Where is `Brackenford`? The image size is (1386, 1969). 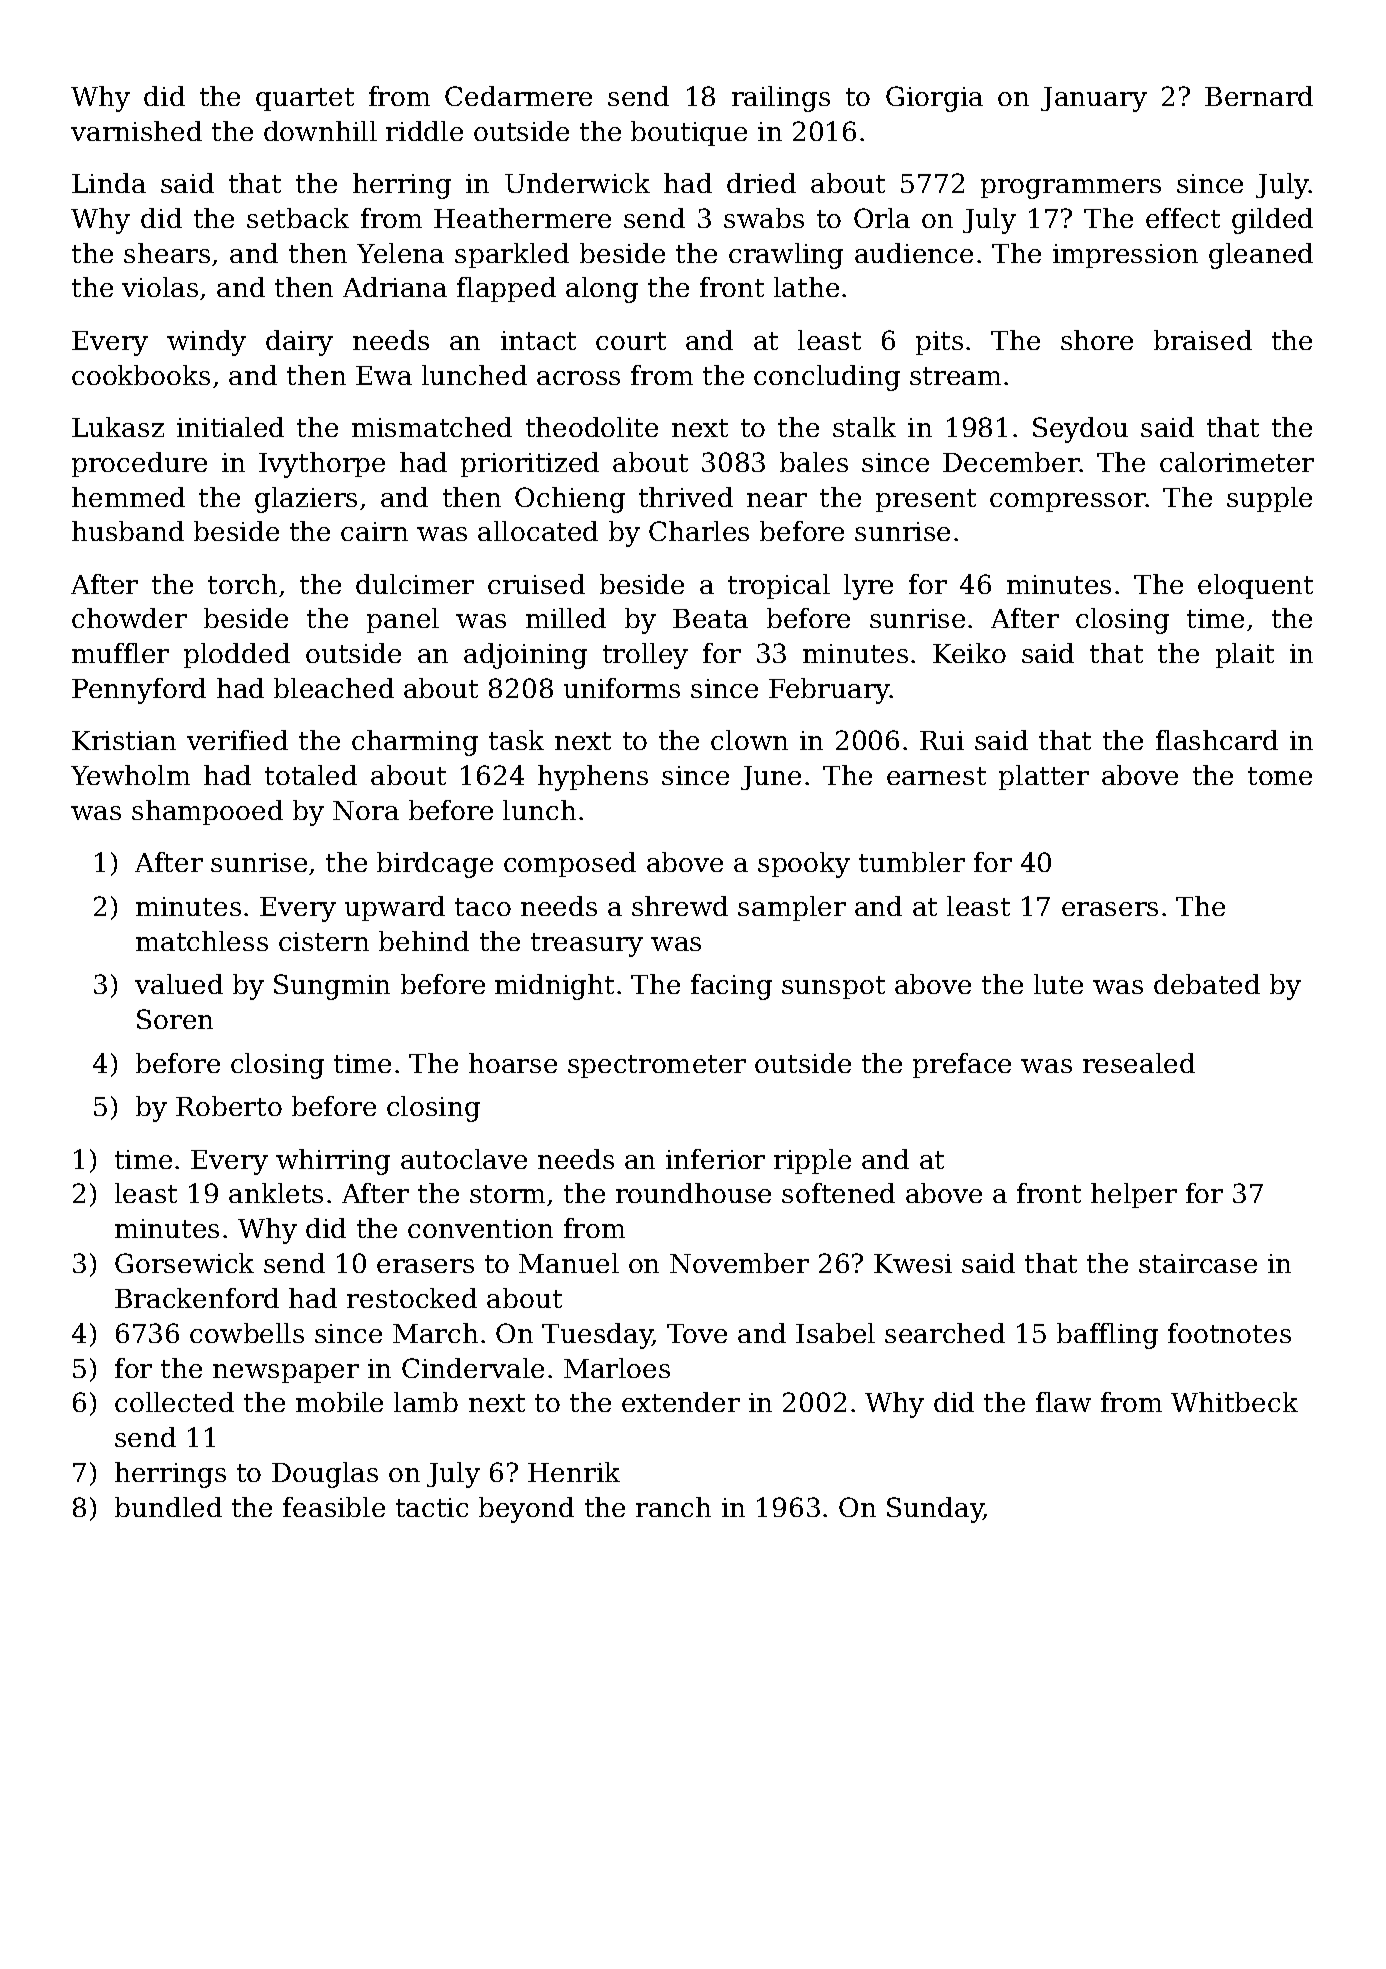
Brackenford is located at coordinates (197, 1298).
